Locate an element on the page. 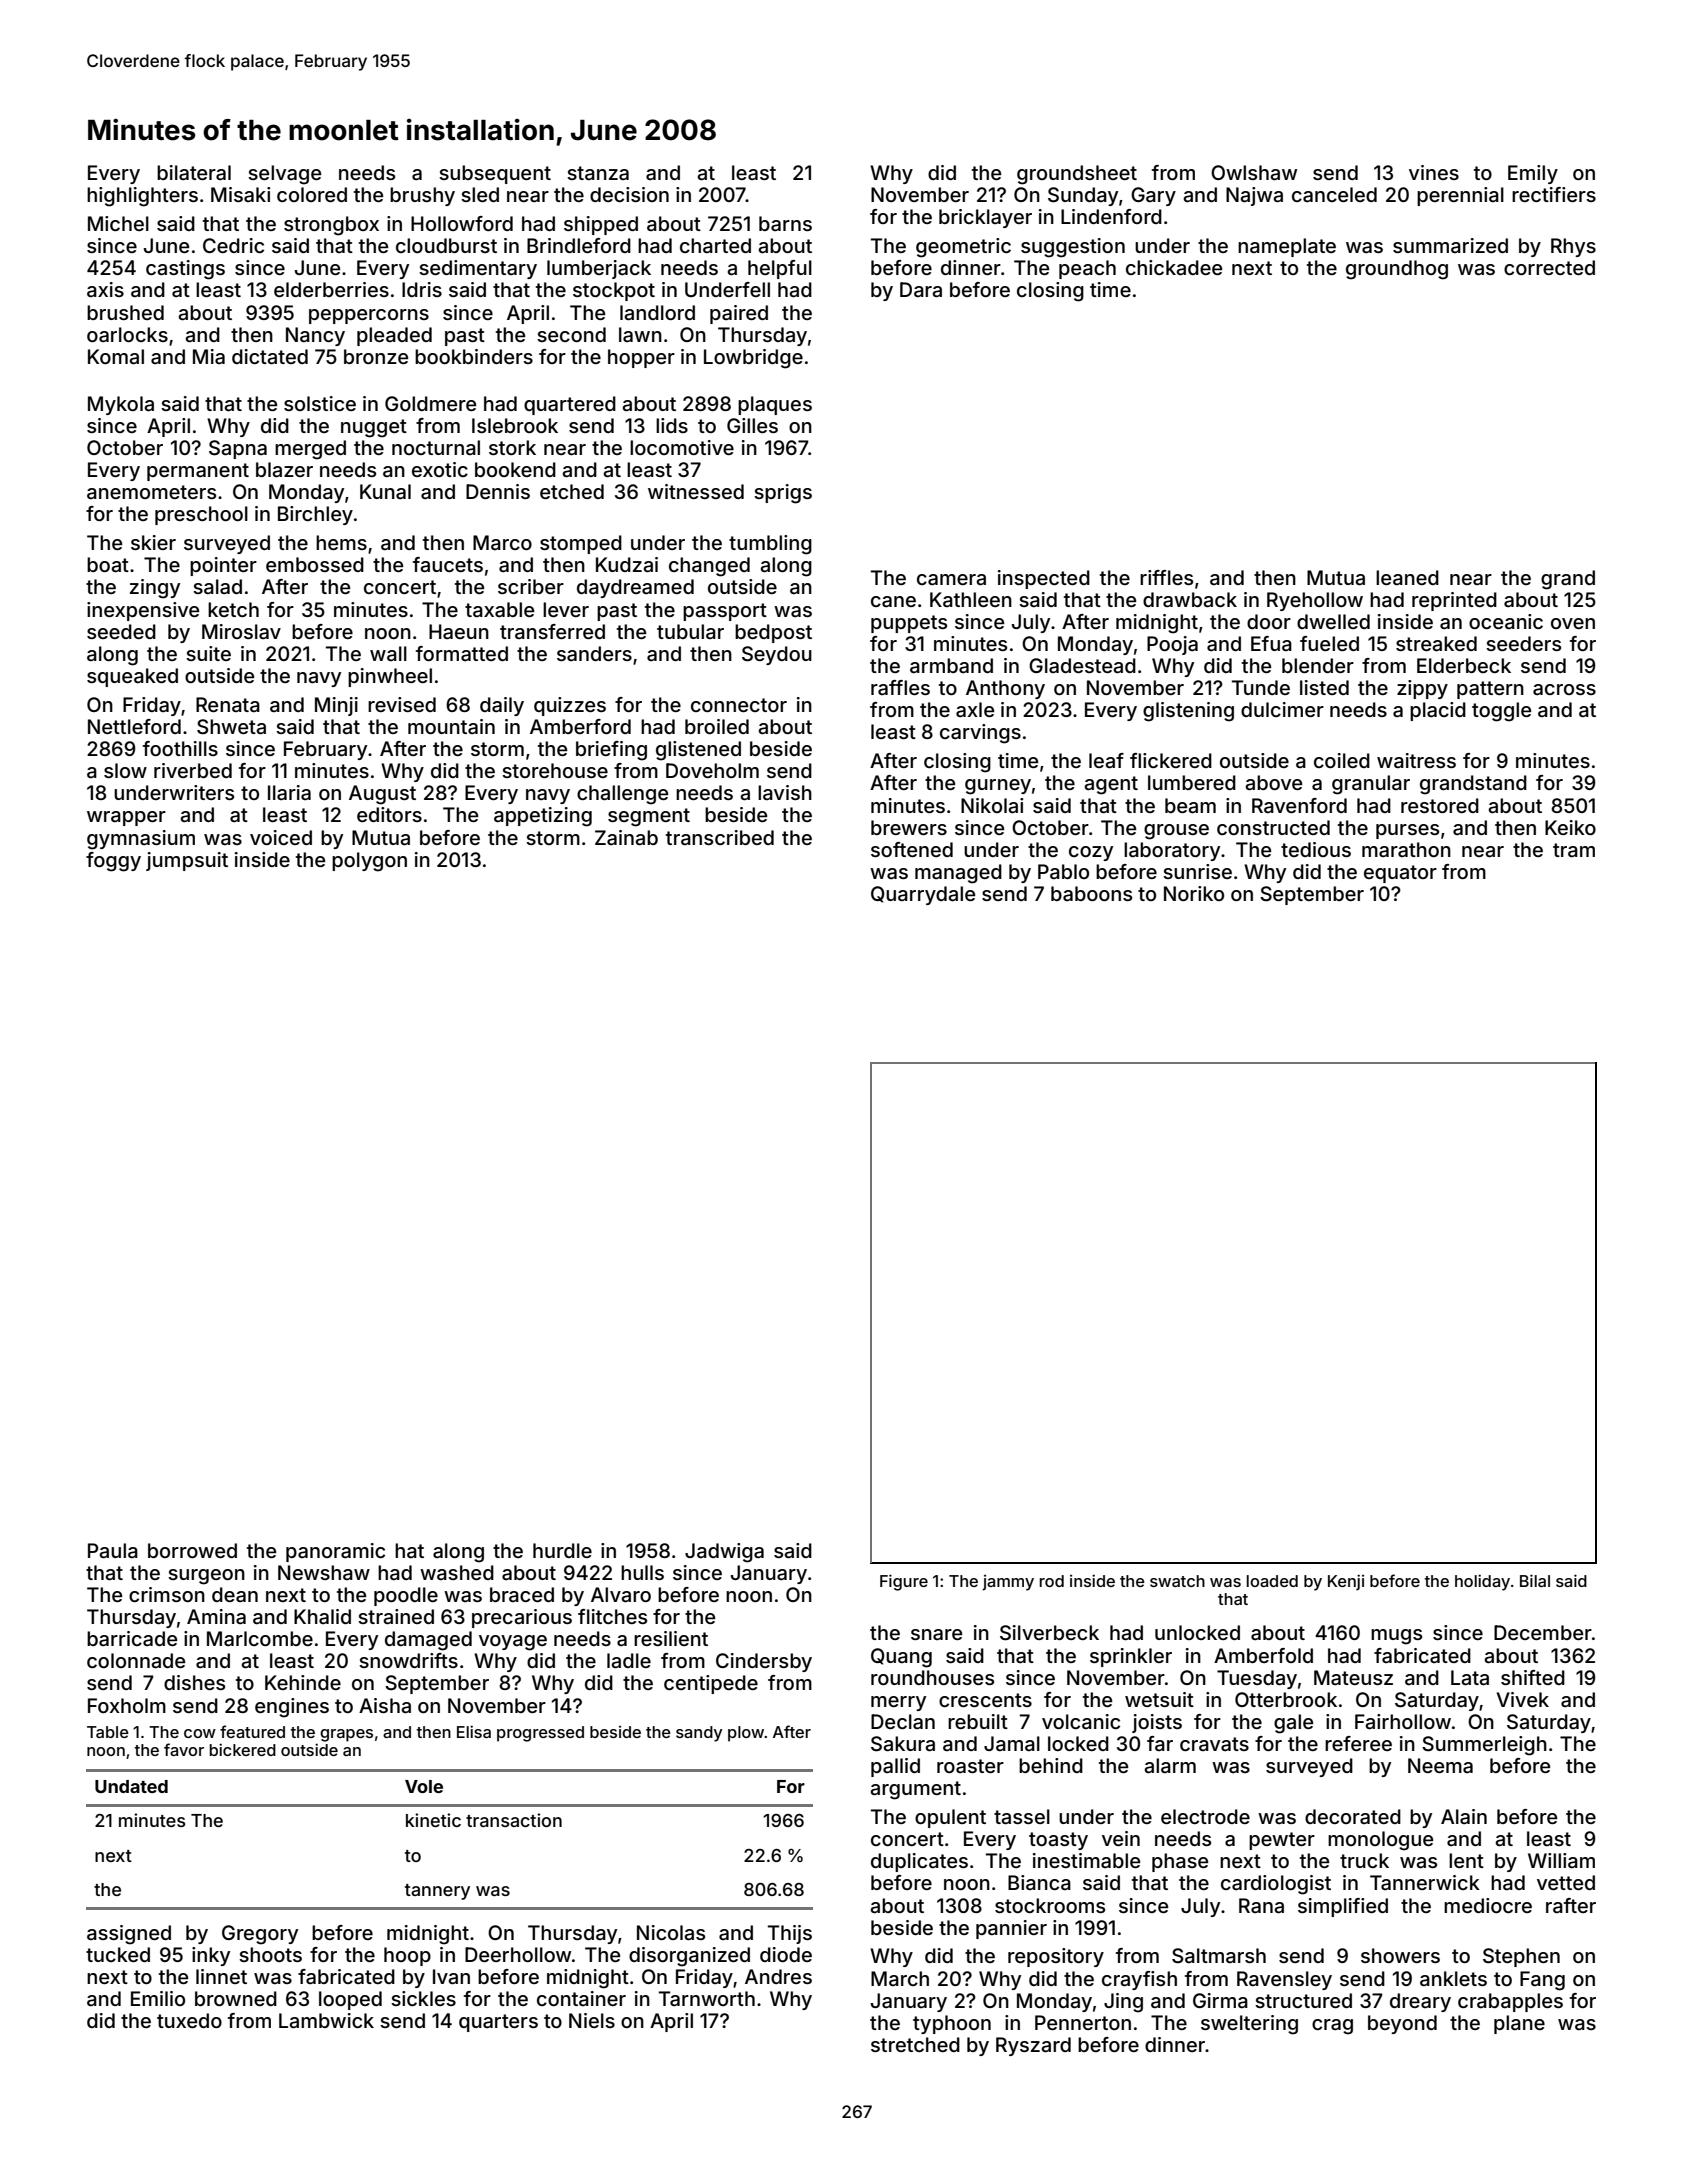  Gilles is located at coordinates (752, 425).
